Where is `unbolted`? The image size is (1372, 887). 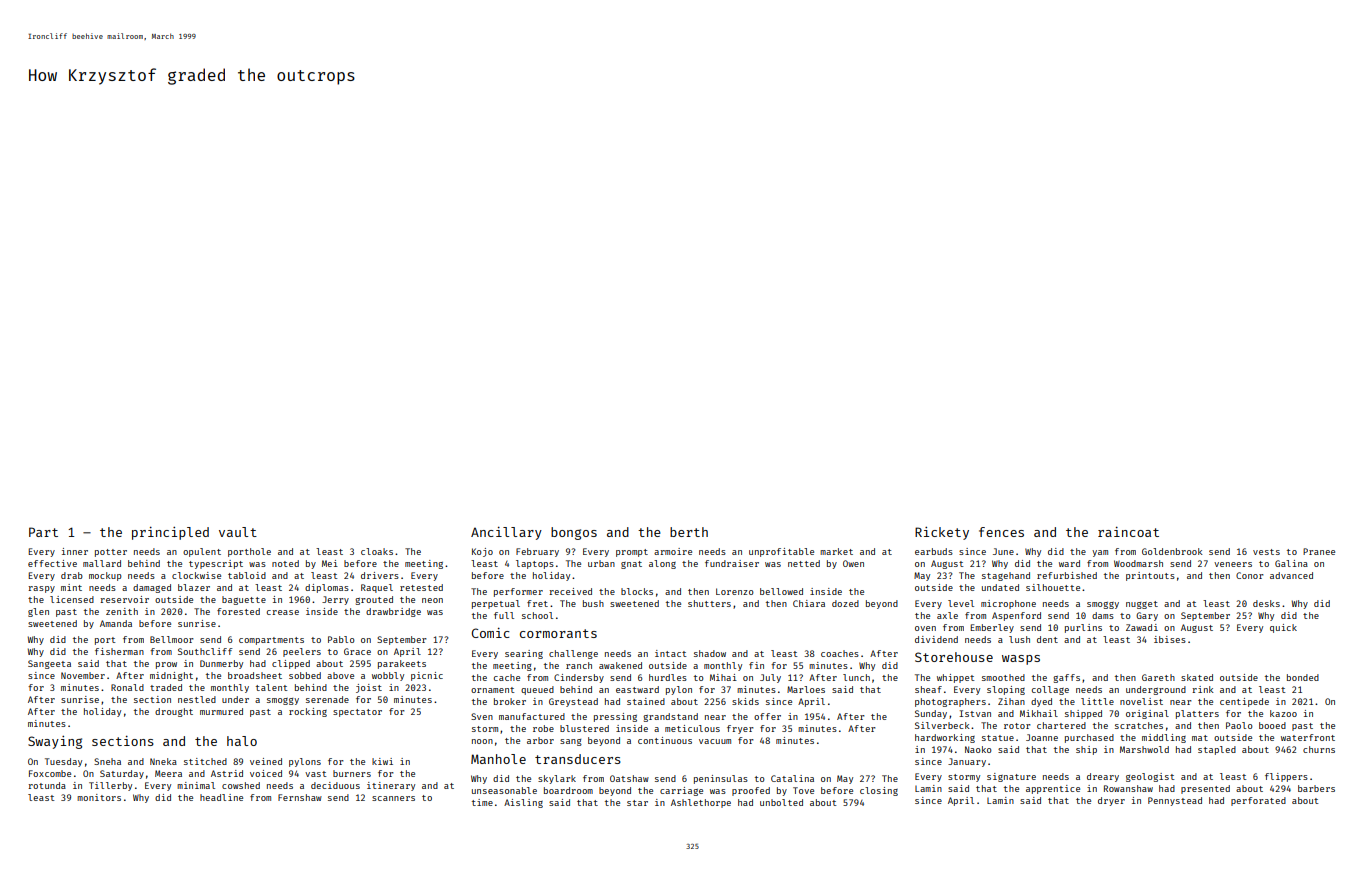 unbolted is located at coordinates (781, 802).
